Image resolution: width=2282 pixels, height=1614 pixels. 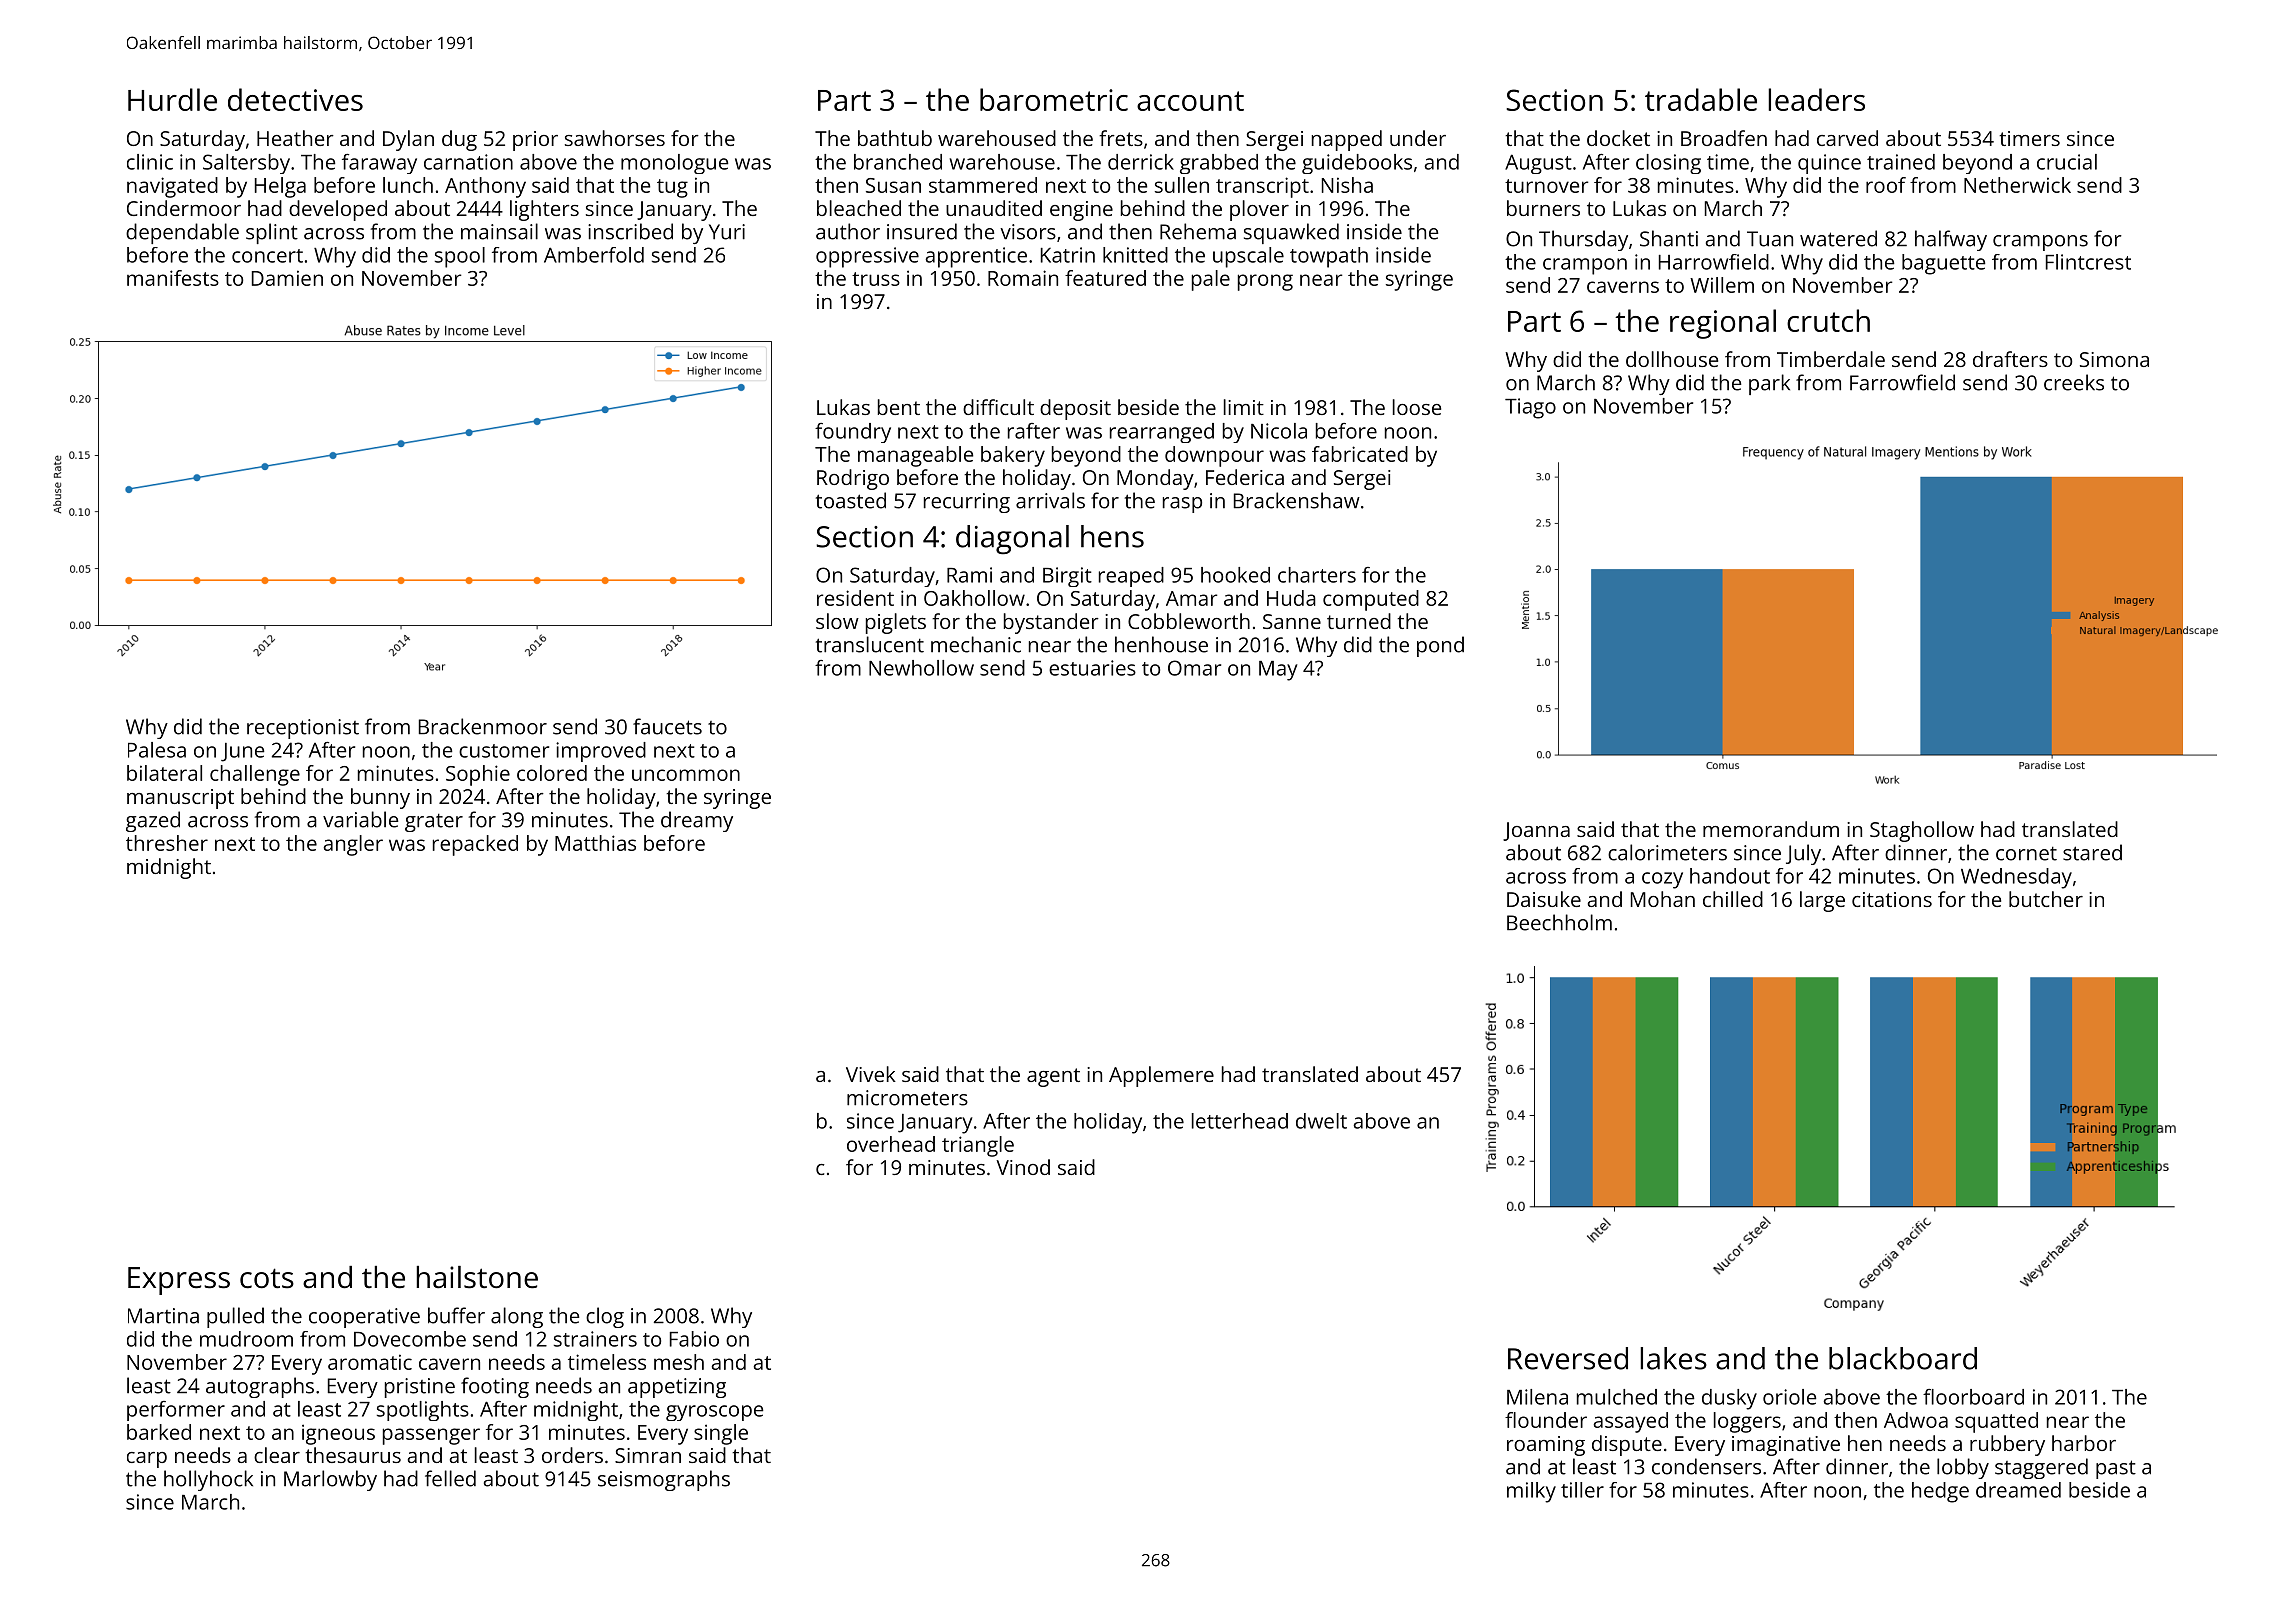 I want to click on truss, so click(x=876, y=279).
